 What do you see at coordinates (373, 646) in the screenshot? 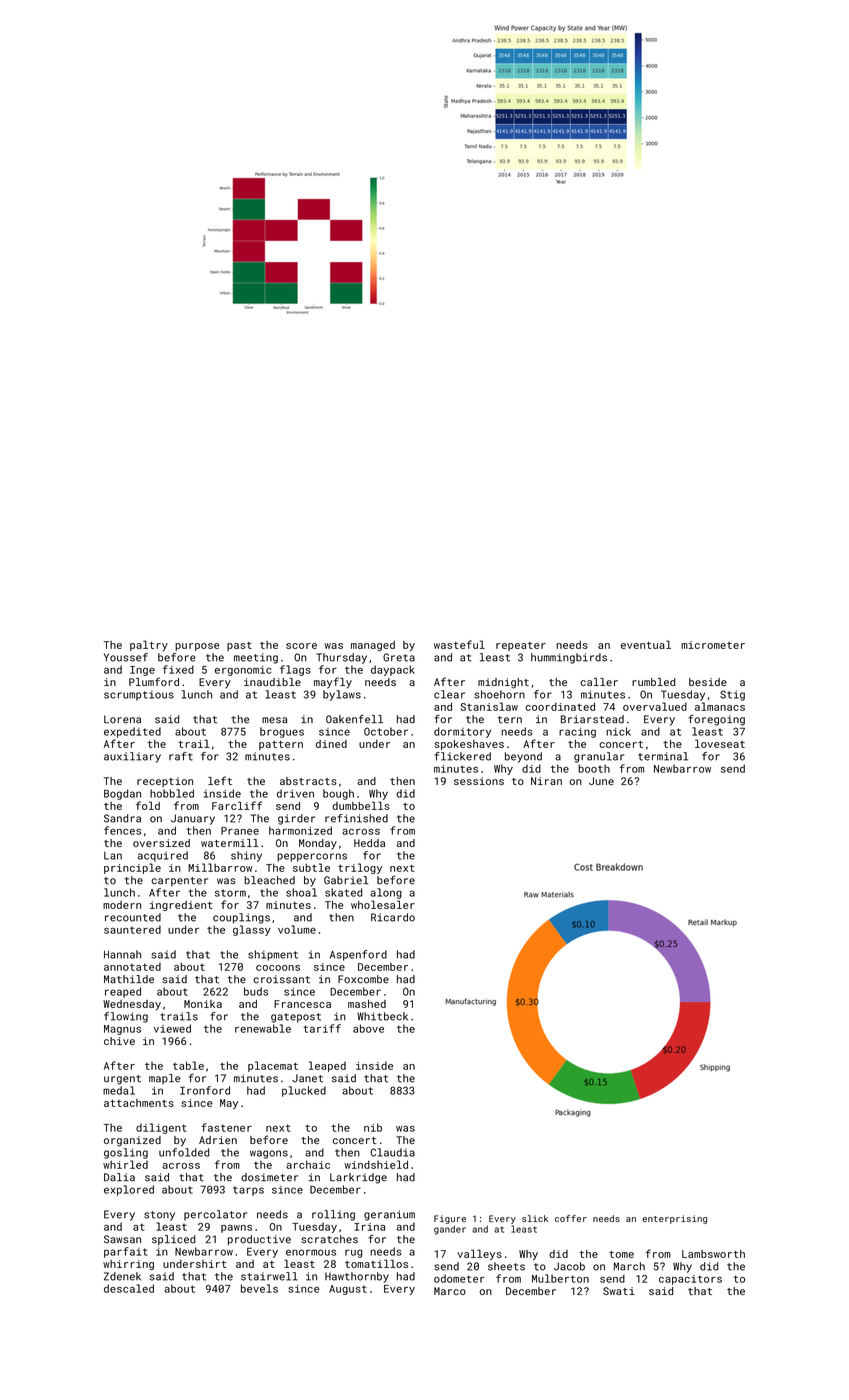
I see `managed` at bounding box center [373, 646].
